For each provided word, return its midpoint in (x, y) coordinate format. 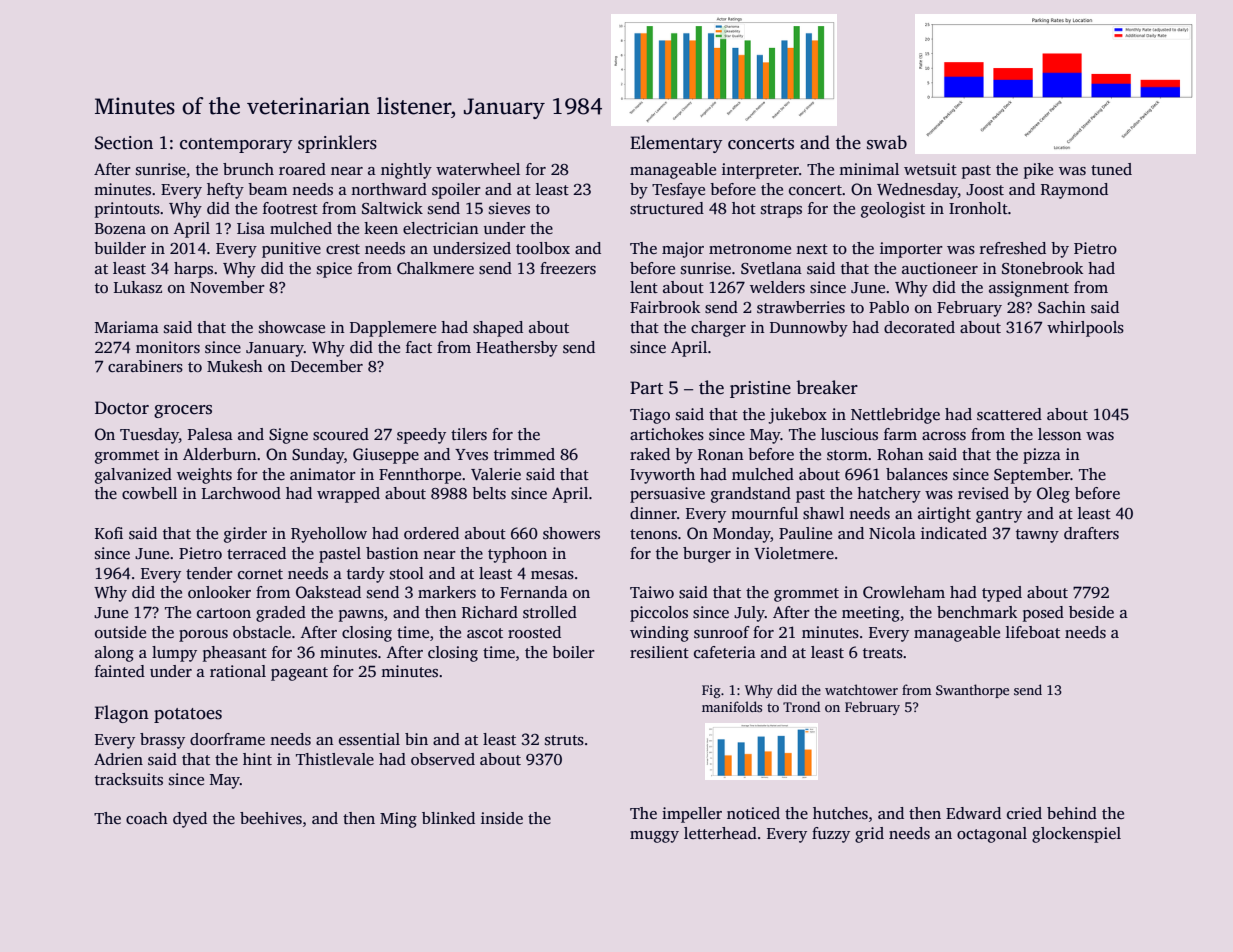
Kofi (109, 533)
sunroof (722, 632)
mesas (552, 575)
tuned (1111, 169)
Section (124, 143)
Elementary (676, 144)
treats (883, 653)
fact (419, 347)
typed (1002, 594)
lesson (1060, 434)
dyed (190, 820)
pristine (760, 389)
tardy (366, 575)
